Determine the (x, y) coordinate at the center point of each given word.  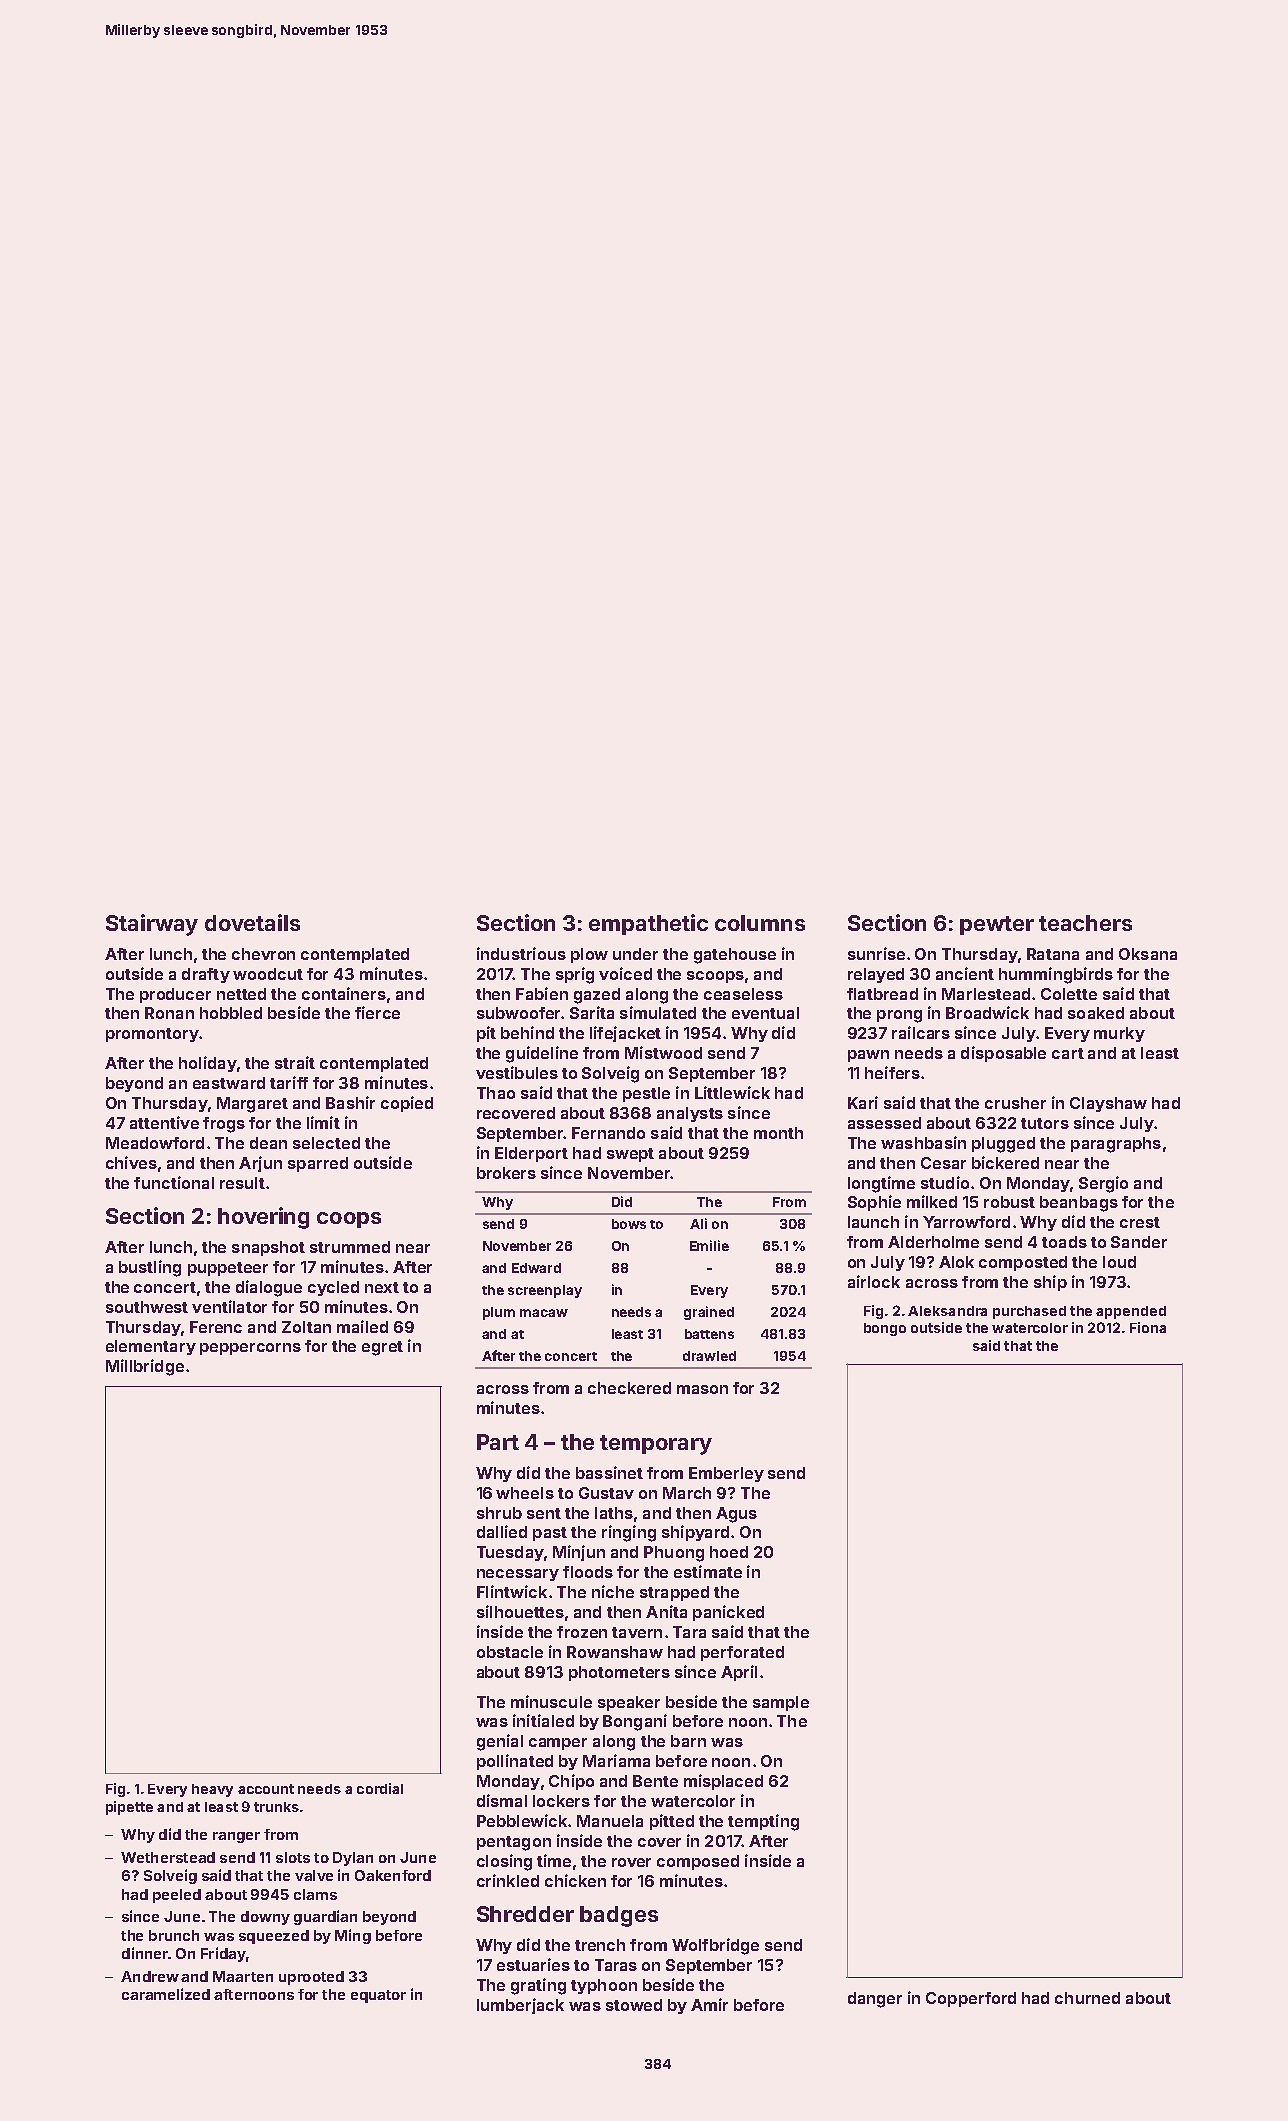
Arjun (260, 1164)
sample (781, 1703)
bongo (885, 1329)
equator (378, 1996)
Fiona (1148, 1327)
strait (295, 1062)
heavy (212, 1790)
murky (1119, 1034)
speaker (629, 1703)
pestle (646, 1094)
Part (498, 1442)
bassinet (609, 1472)
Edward (536, 1268)
